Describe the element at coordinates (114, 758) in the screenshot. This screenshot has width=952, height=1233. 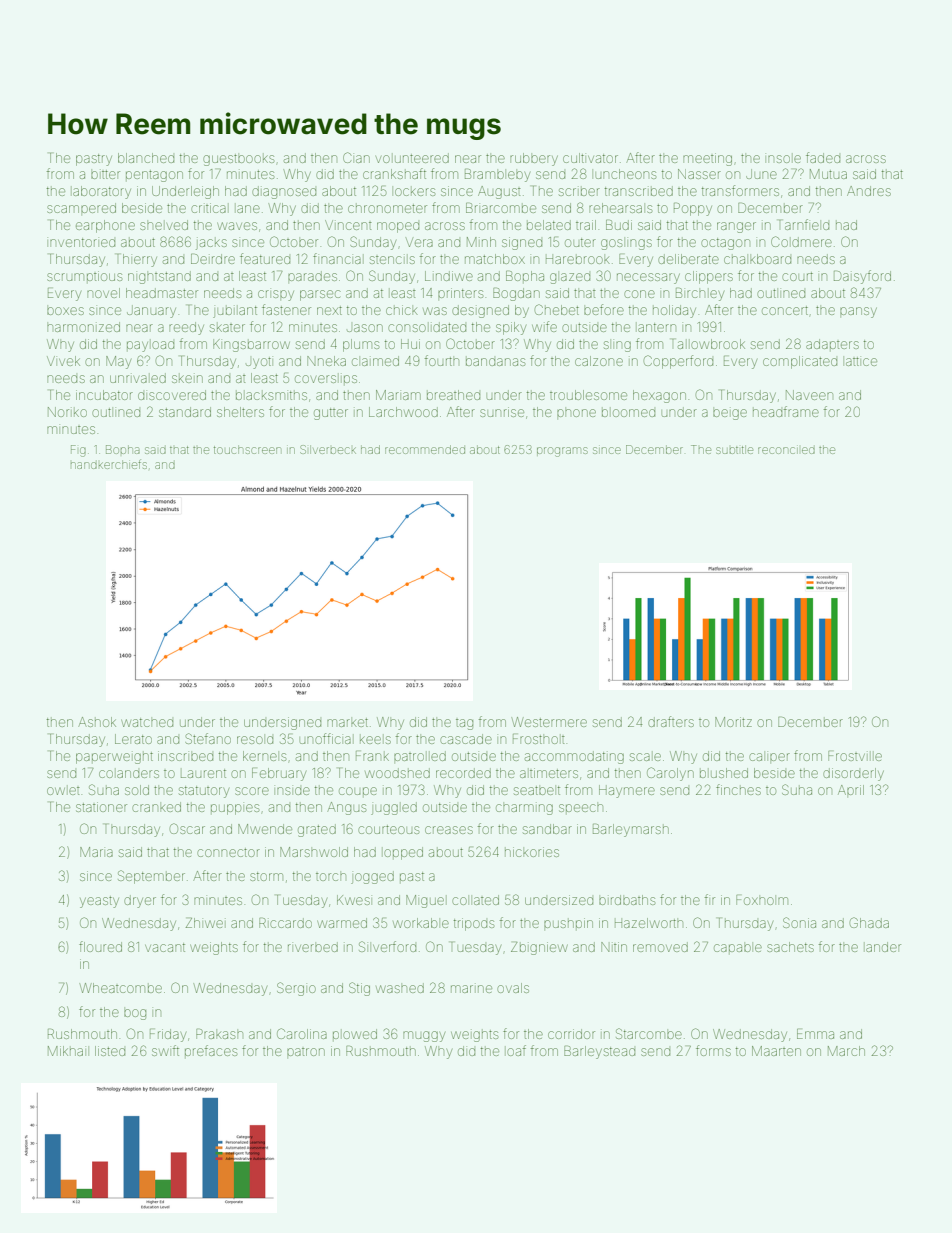
I see `paperweight` at that location.
